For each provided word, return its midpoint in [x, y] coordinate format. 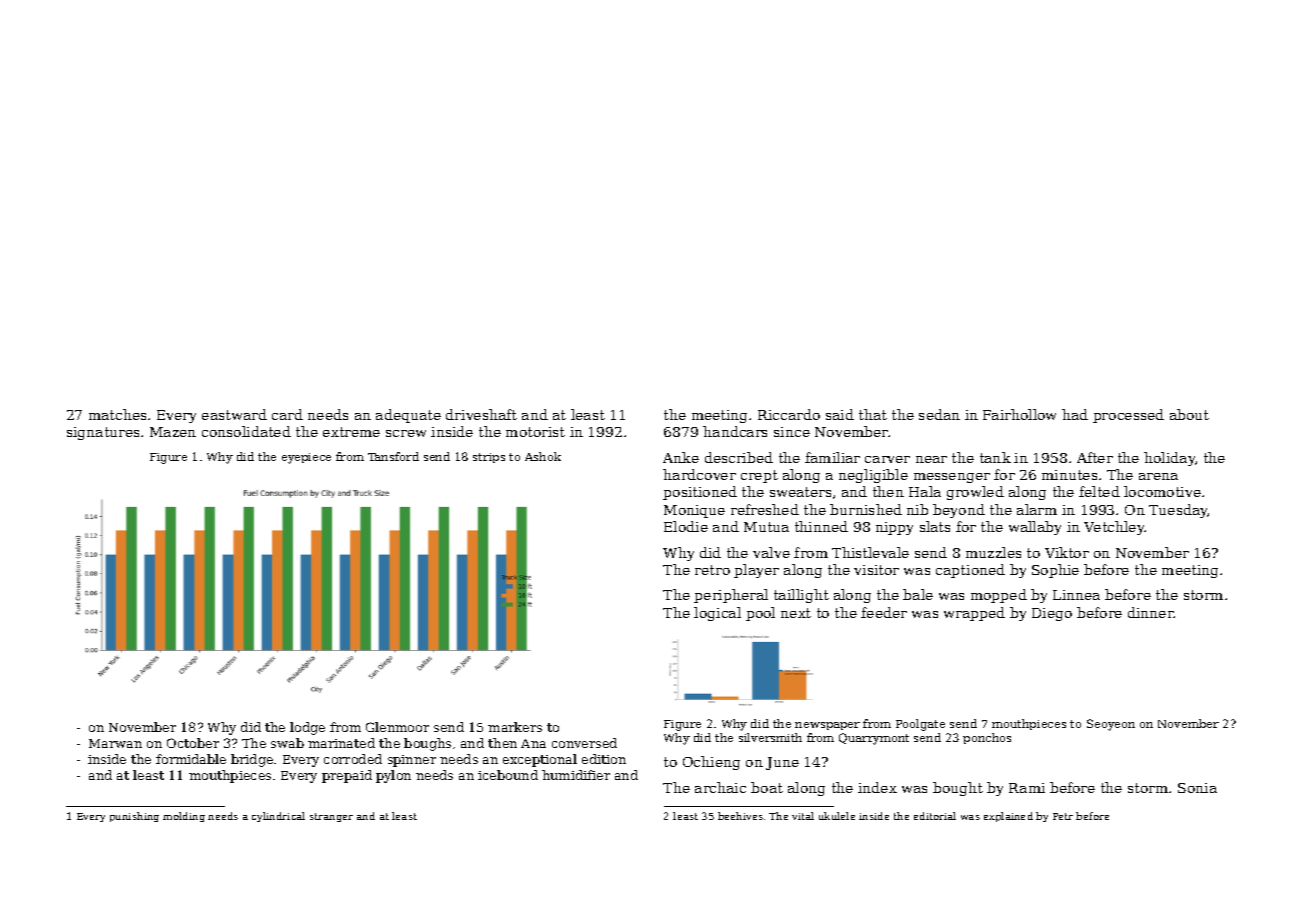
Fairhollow [1019, 414]
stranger [331, 817]
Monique [694, 511]
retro [712, 570]
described [739, 457]
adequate [408, 416]
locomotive [1162, 491]
